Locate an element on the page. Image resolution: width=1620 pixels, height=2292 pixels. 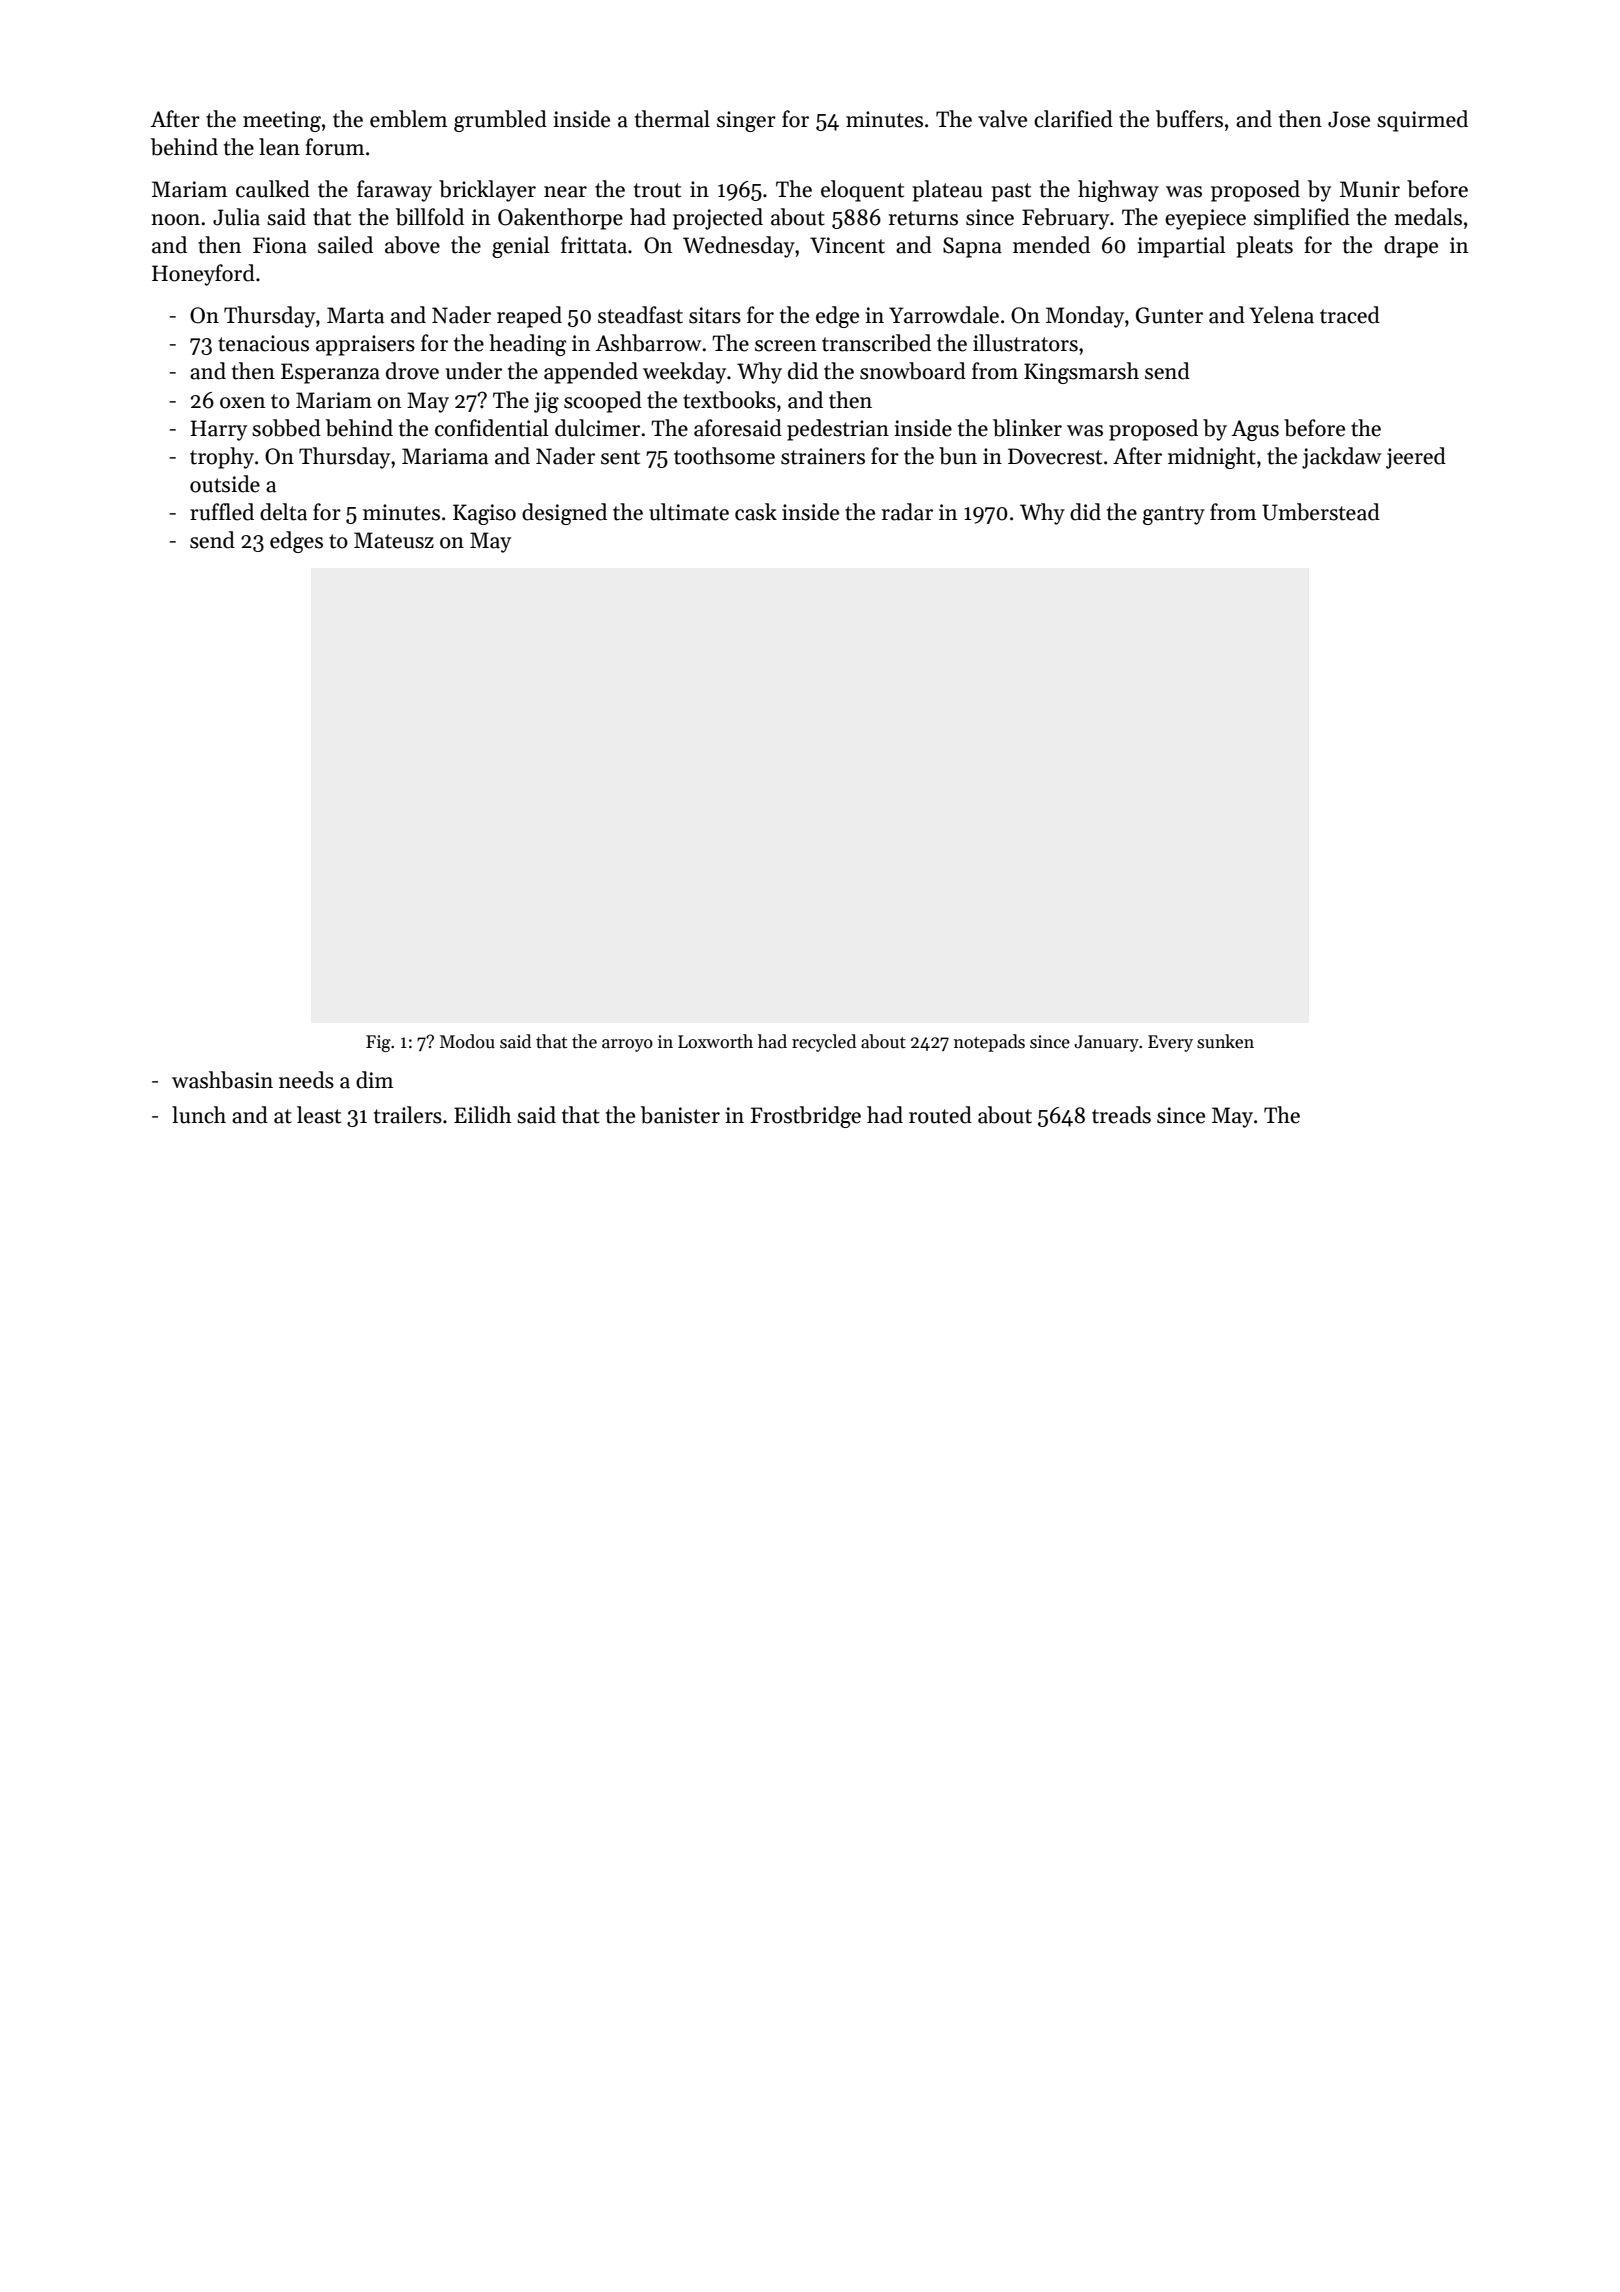
cask is located at coordinates (756, 512).
